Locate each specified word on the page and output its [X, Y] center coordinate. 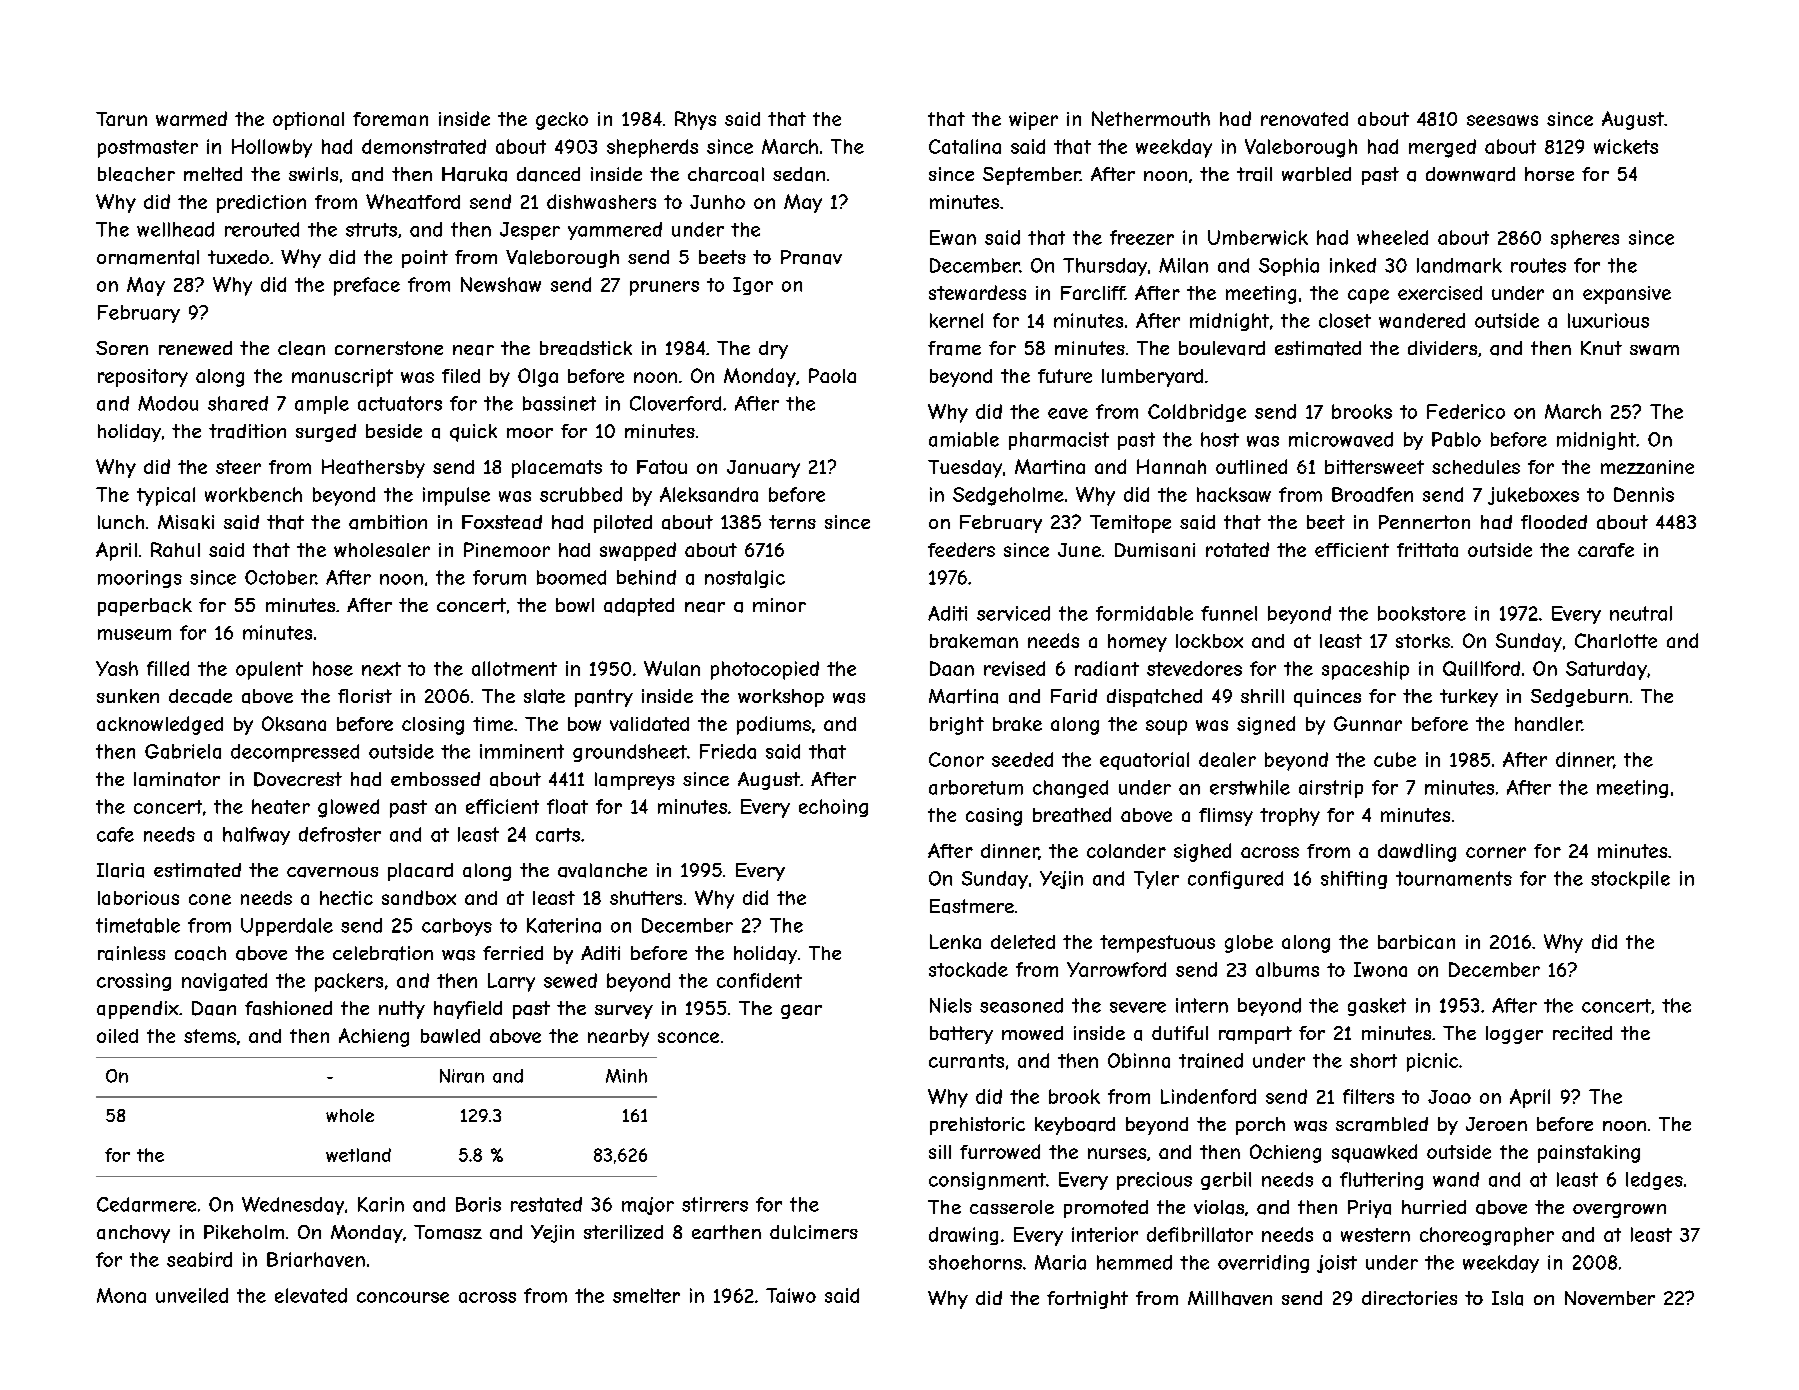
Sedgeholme [1008, 496]
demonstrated [424, 146]
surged [326, 433]
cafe [115, 834]
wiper [1033, 121]
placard [420, 872]
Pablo [1456, 439]
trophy [1290, 817]
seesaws [1502, 120]
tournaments [1454, 878]
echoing [833, 808]
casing [994, 817]
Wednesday [293, 1206]
